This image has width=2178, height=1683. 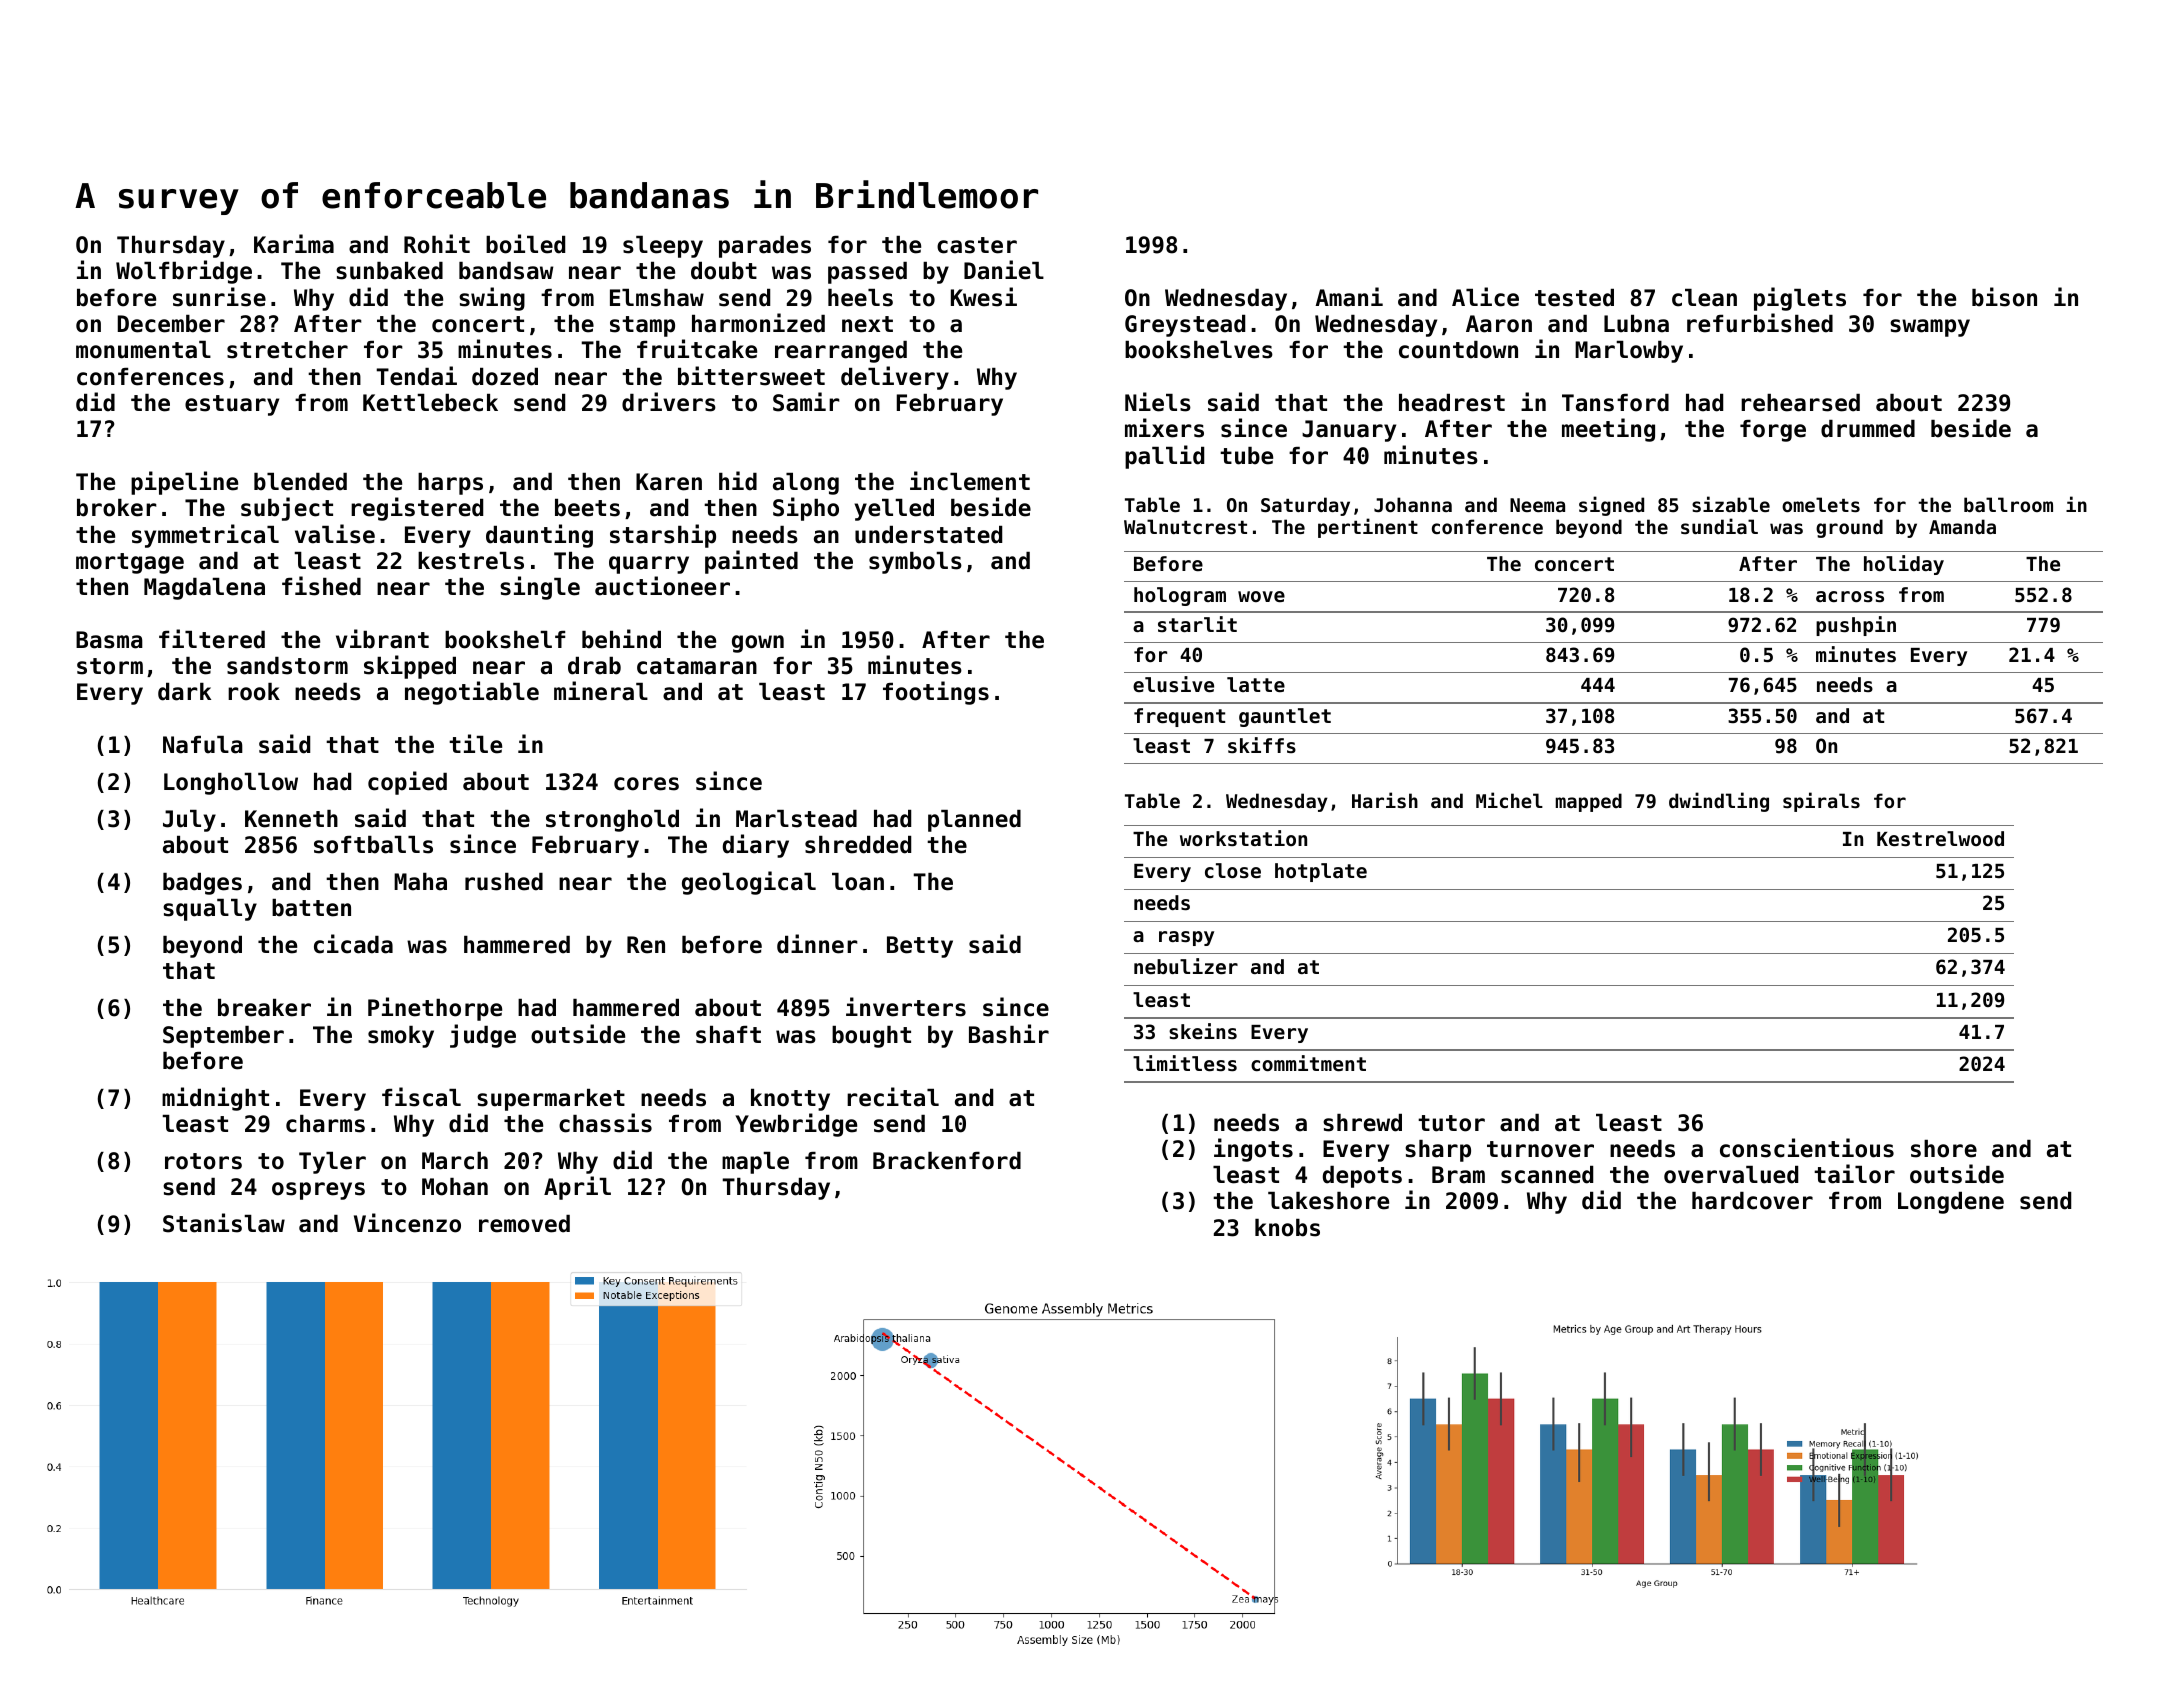 What do you see at coordinates (947, 1161) in the image?
I see `Brackenford` at bounding box center [947, 1161].
